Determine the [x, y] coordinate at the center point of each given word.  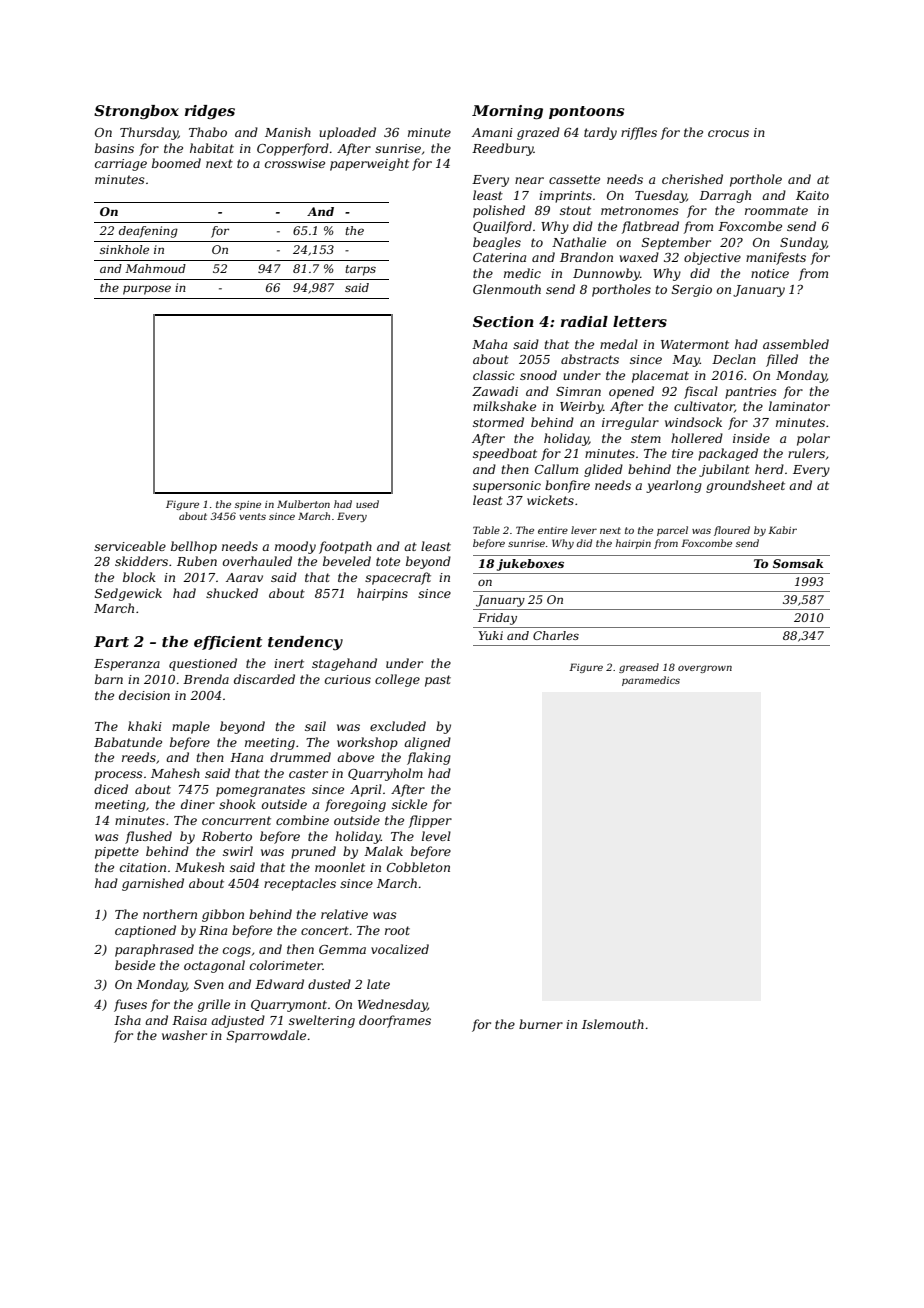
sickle [409, 804]
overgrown [705, 669]
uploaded [347, 133]
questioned [203, 664]
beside [135, 965]
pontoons [586, 112]
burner [541, 1024]
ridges [210, 112]
